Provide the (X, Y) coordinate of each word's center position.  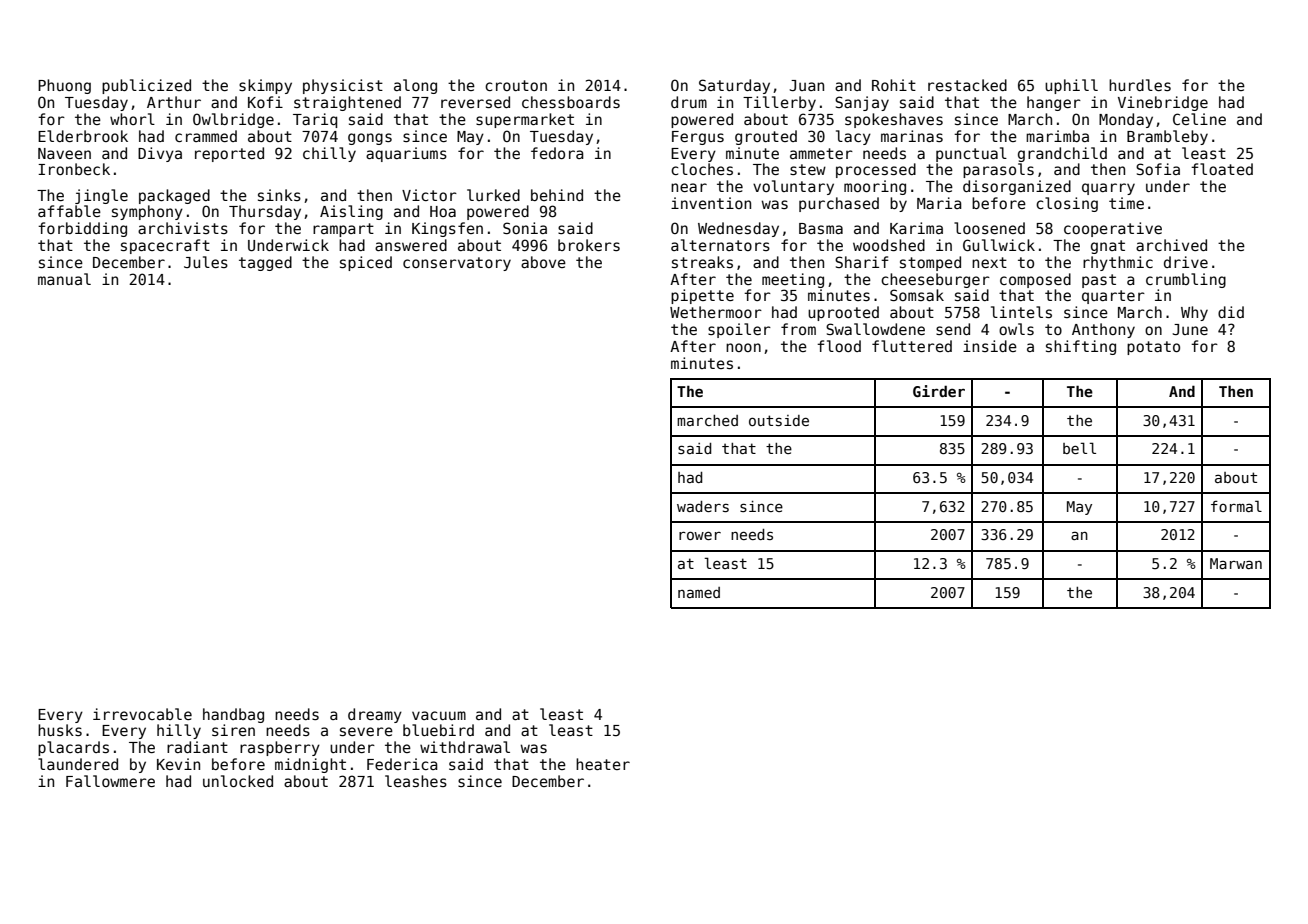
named (699, 592)
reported (229, 154)
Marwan (1236, 563)
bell (1079, 448)
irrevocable (142, 714)
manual (64, 279)
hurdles (1140, 85)
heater (603, 764)
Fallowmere (110, 781)
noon (743, 347)
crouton (516, 85)
